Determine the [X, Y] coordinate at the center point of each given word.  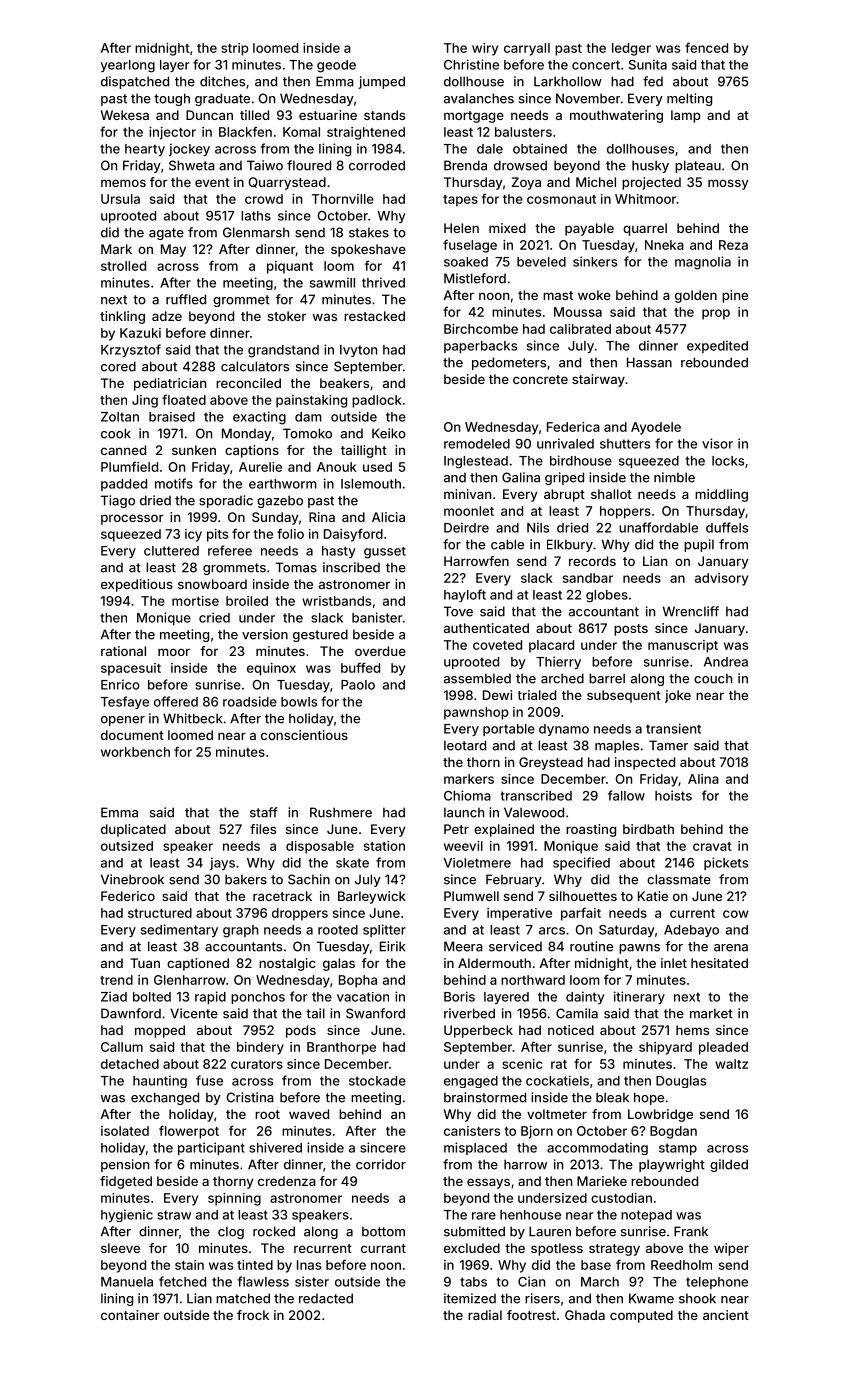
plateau [698, 166]
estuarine [328, 115]
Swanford [375, 1013]
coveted [497, 645]
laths [256, 216]
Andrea [726, 662]
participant [211, 1148]
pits [217, 535]
